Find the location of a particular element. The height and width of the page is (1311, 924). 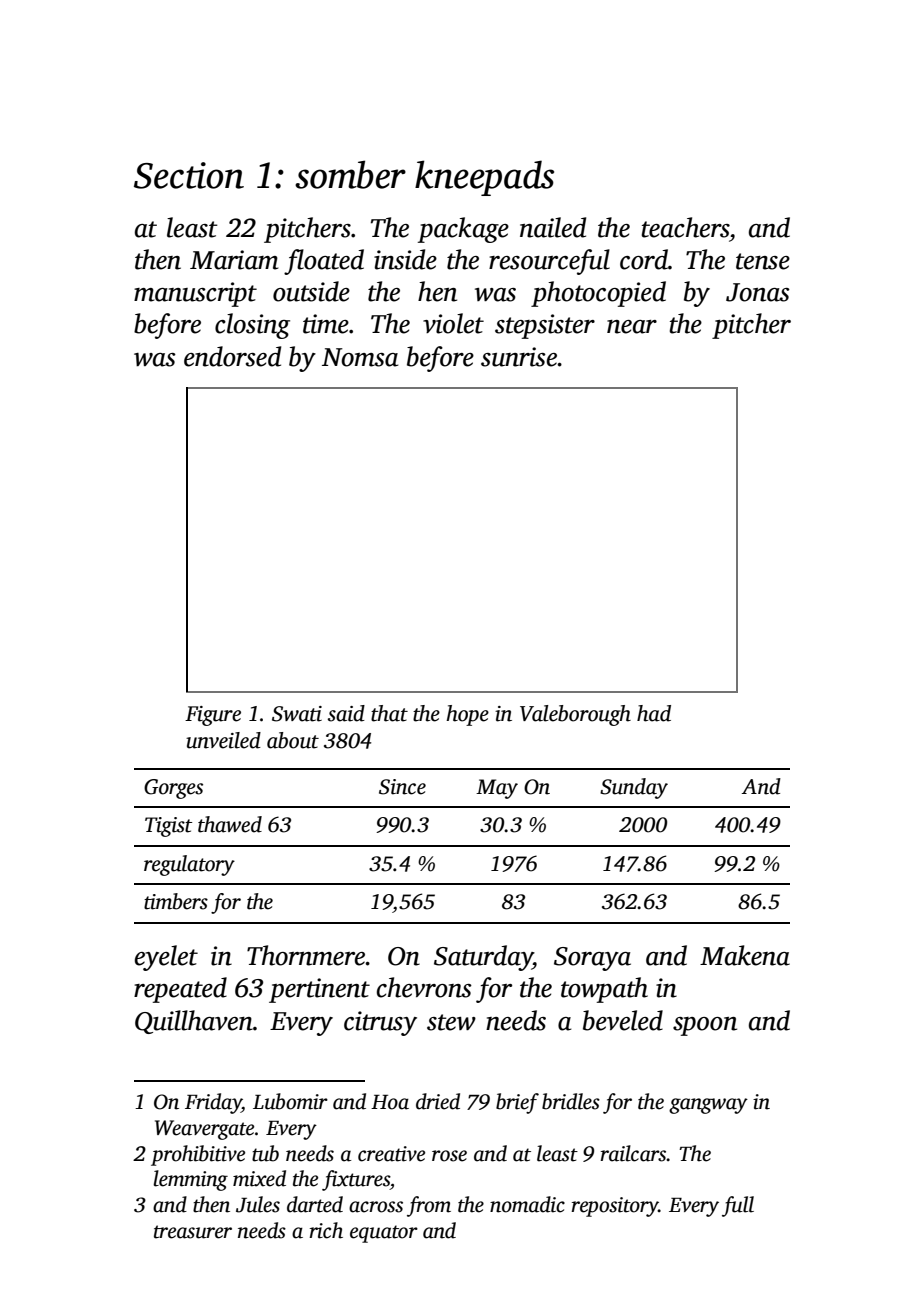

Figure is located at coordinates (213, 716).
